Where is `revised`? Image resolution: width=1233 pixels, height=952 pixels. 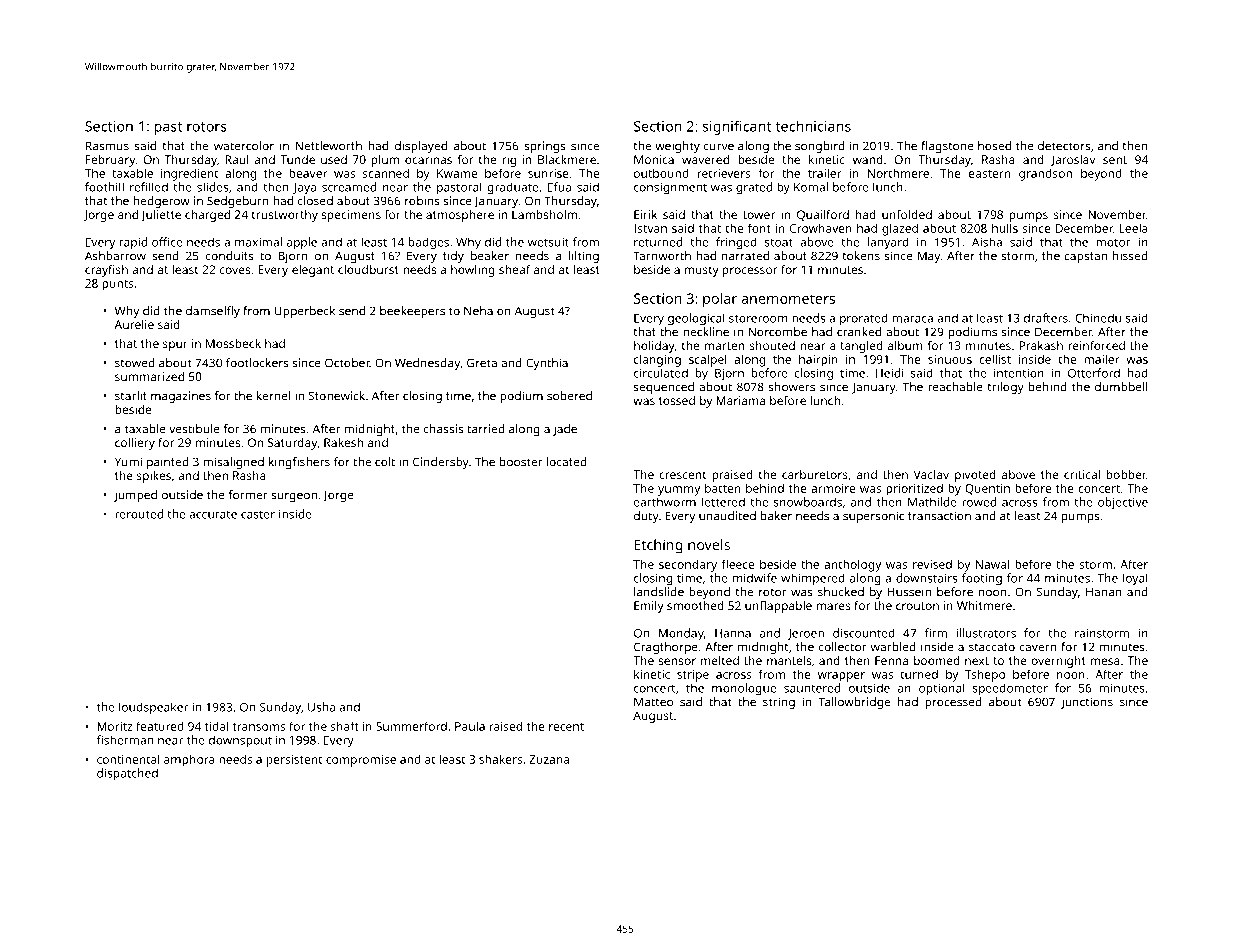
revised is located at coordinates (932, 564).
